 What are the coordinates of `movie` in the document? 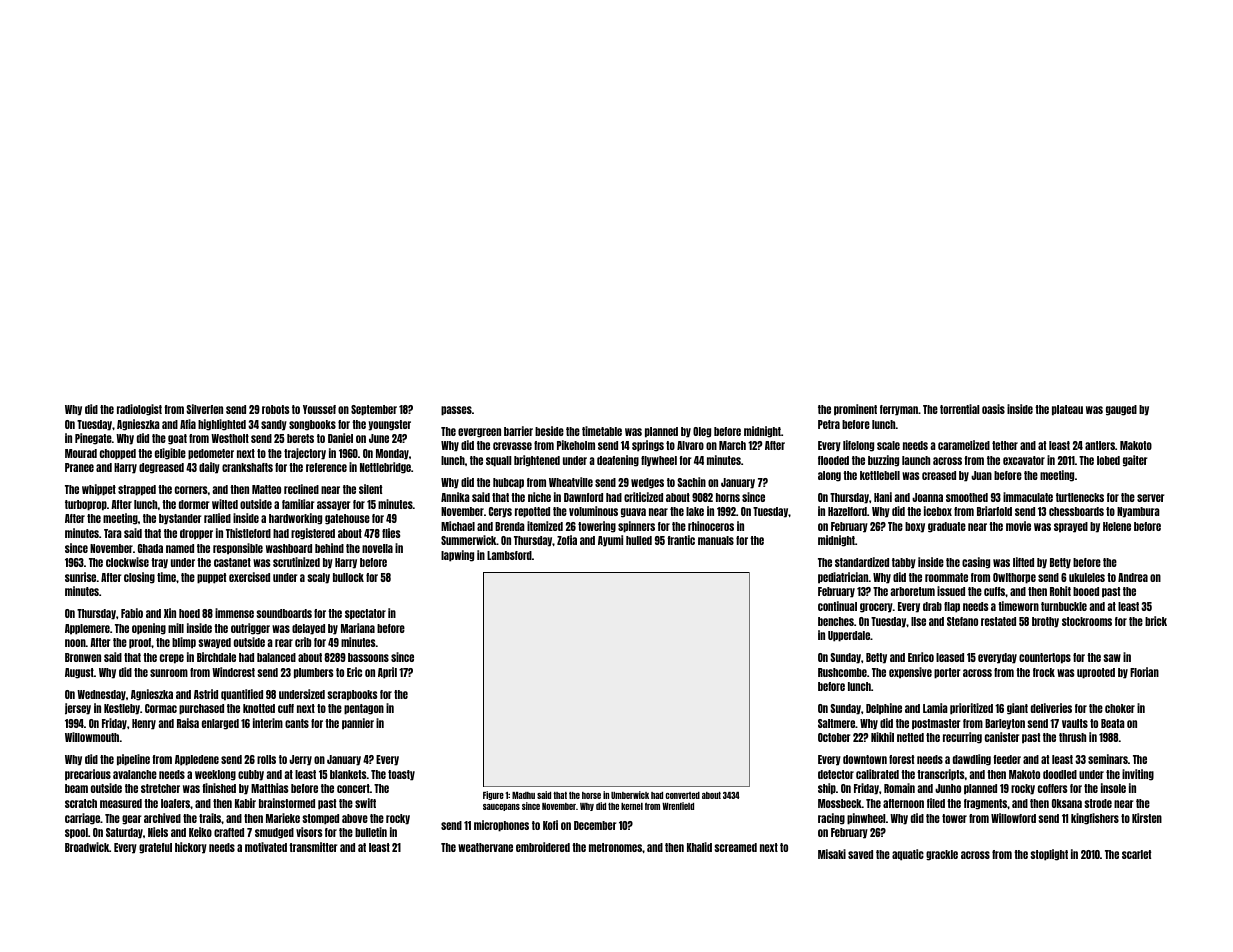 It's located at (1018, 526).
